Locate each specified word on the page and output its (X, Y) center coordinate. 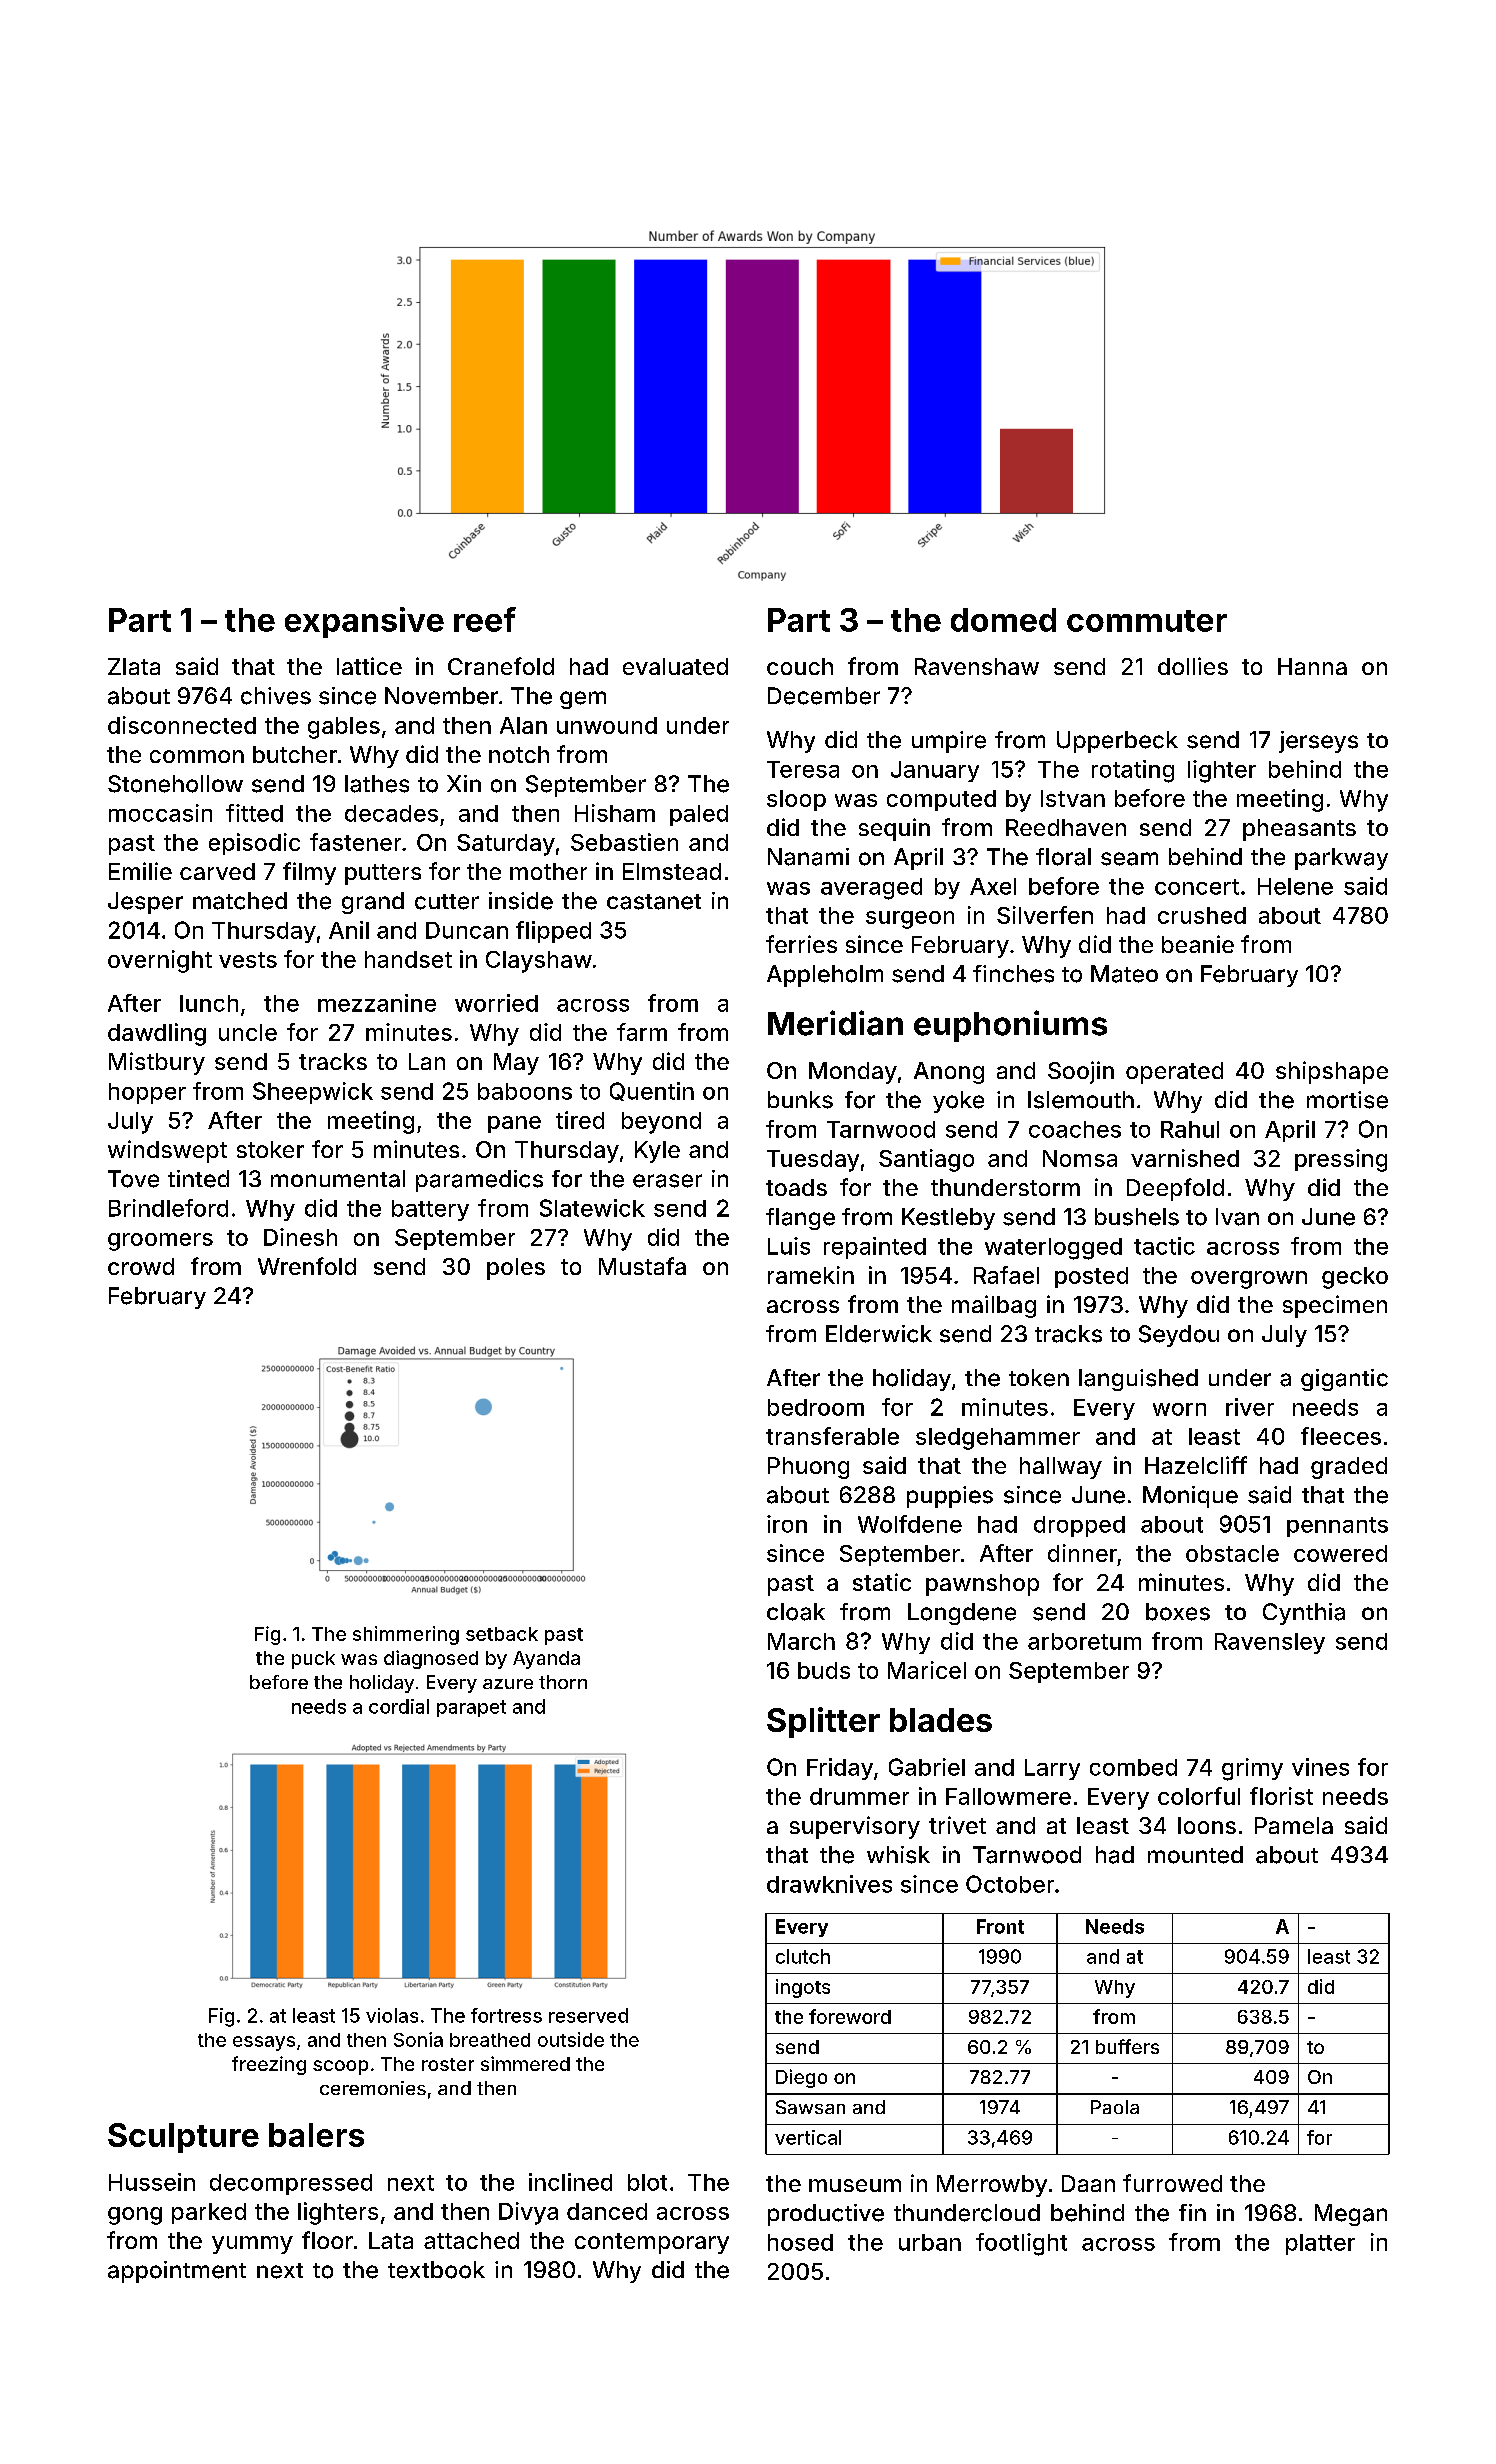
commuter (1147, 621)
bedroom (816, 1407)
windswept (167, 1151)
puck (313, 1660)
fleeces (1341, 1436)
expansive (364, 622)
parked (209, 2213)
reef (485, 619)
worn (1179, 1409)
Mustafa (642, 1266)
